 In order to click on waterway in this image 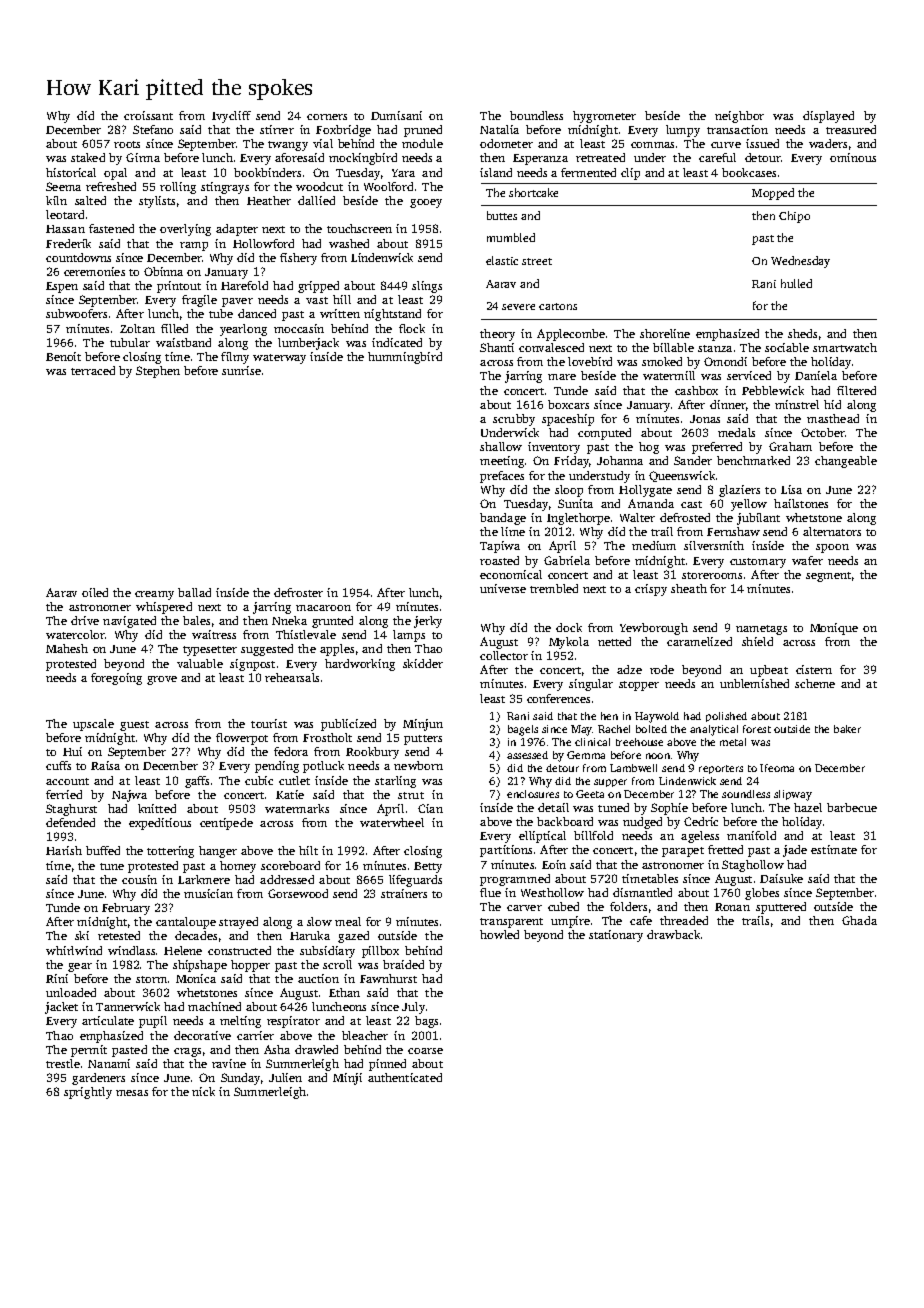, I will do `click(279, 359)`.
